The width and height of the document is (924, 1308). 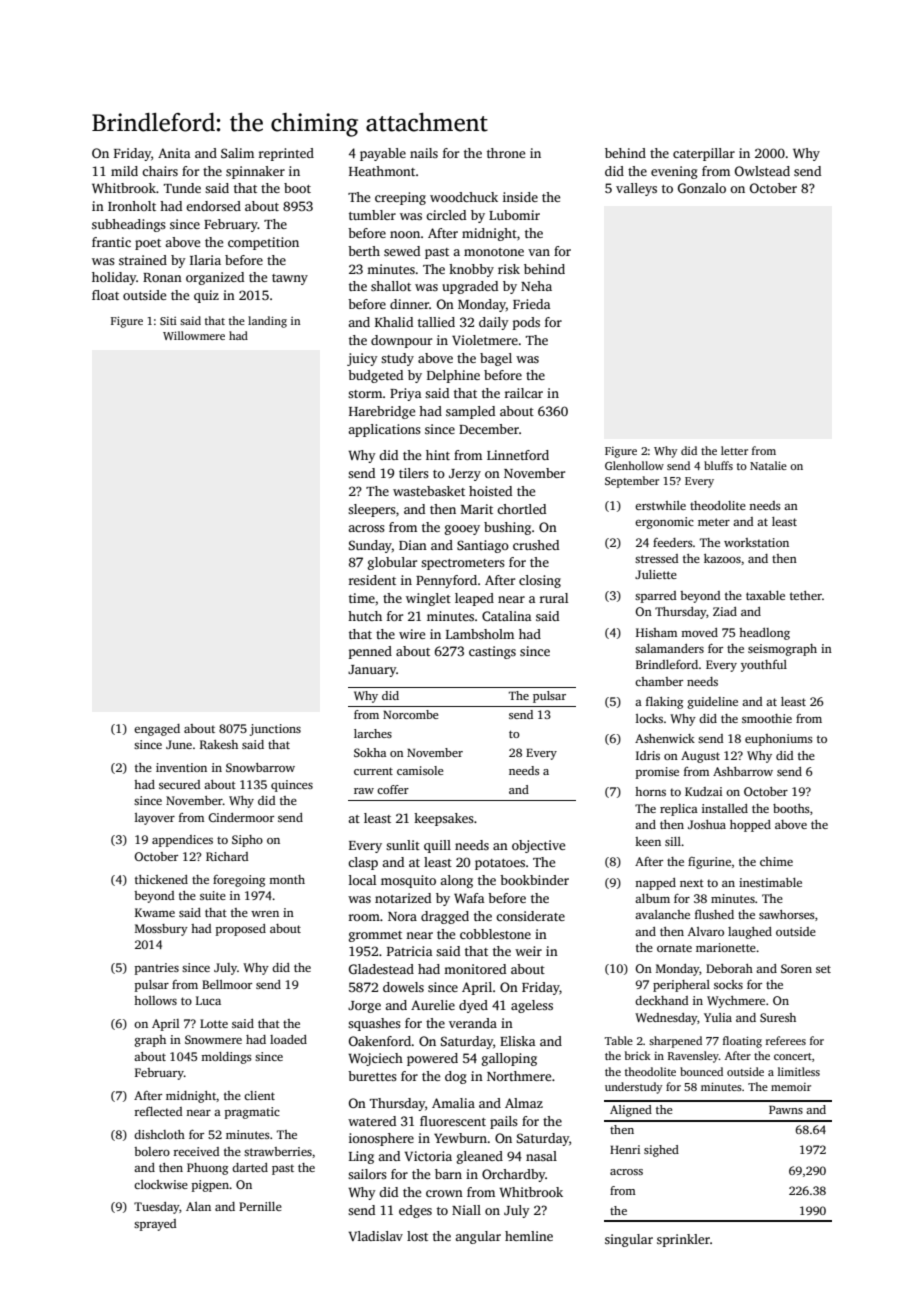 I want to click on Santiago, so click(x=483, y=546).
